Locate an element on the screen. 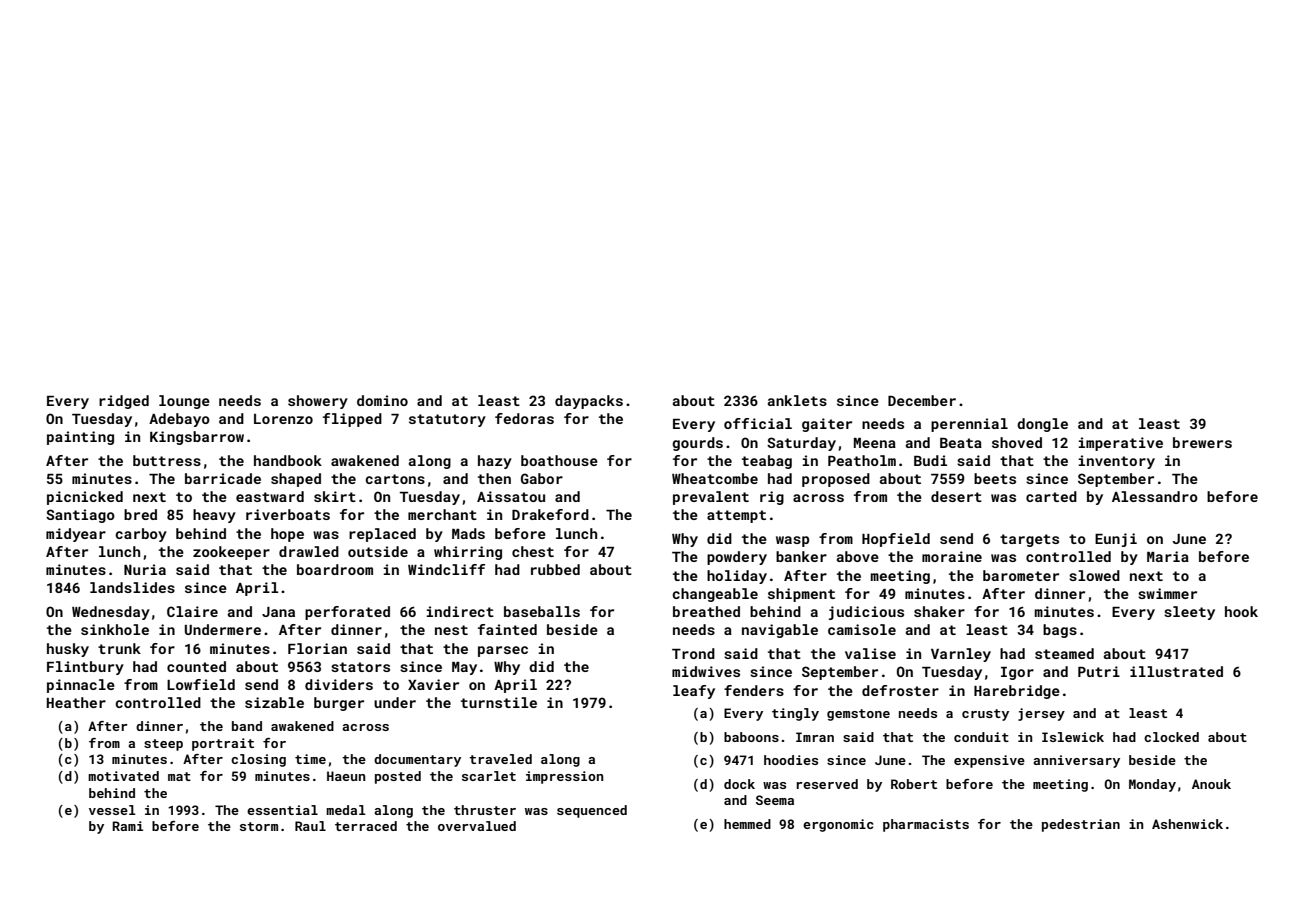 This screenshot has height=924, width=1308. daypacks is located at coordinates (589, 402).
